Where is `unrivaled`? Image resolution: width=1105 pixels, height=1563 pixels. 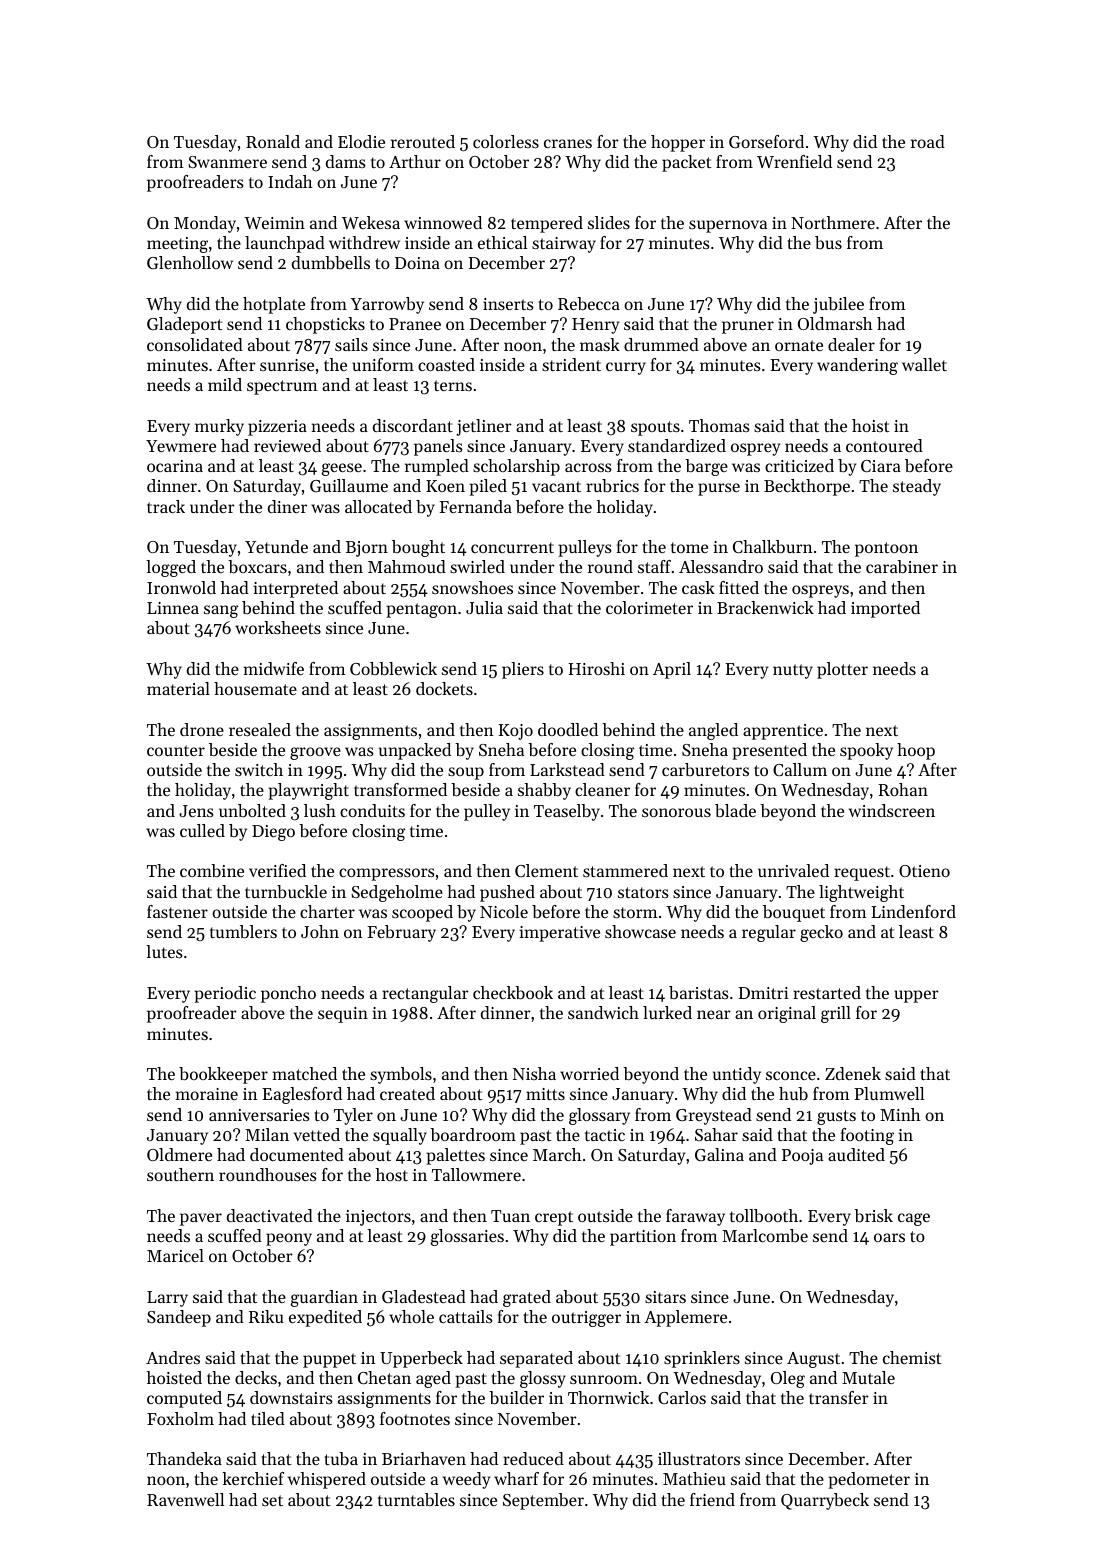 unrivaled is located at coordinates (793, 870).
